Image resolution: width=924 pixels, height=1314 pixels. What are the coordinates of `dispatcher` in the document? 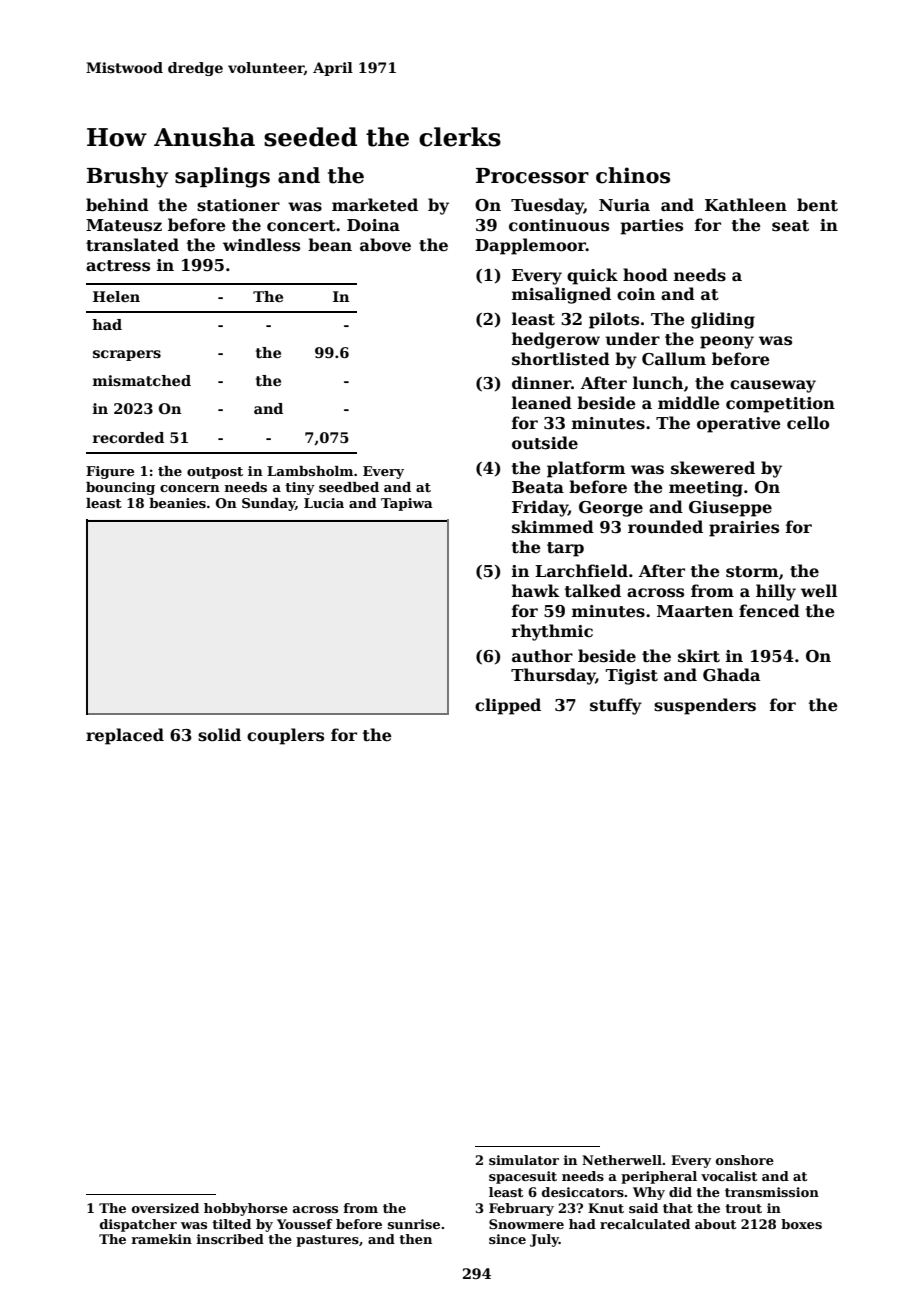 It's located at (138, 1225).
